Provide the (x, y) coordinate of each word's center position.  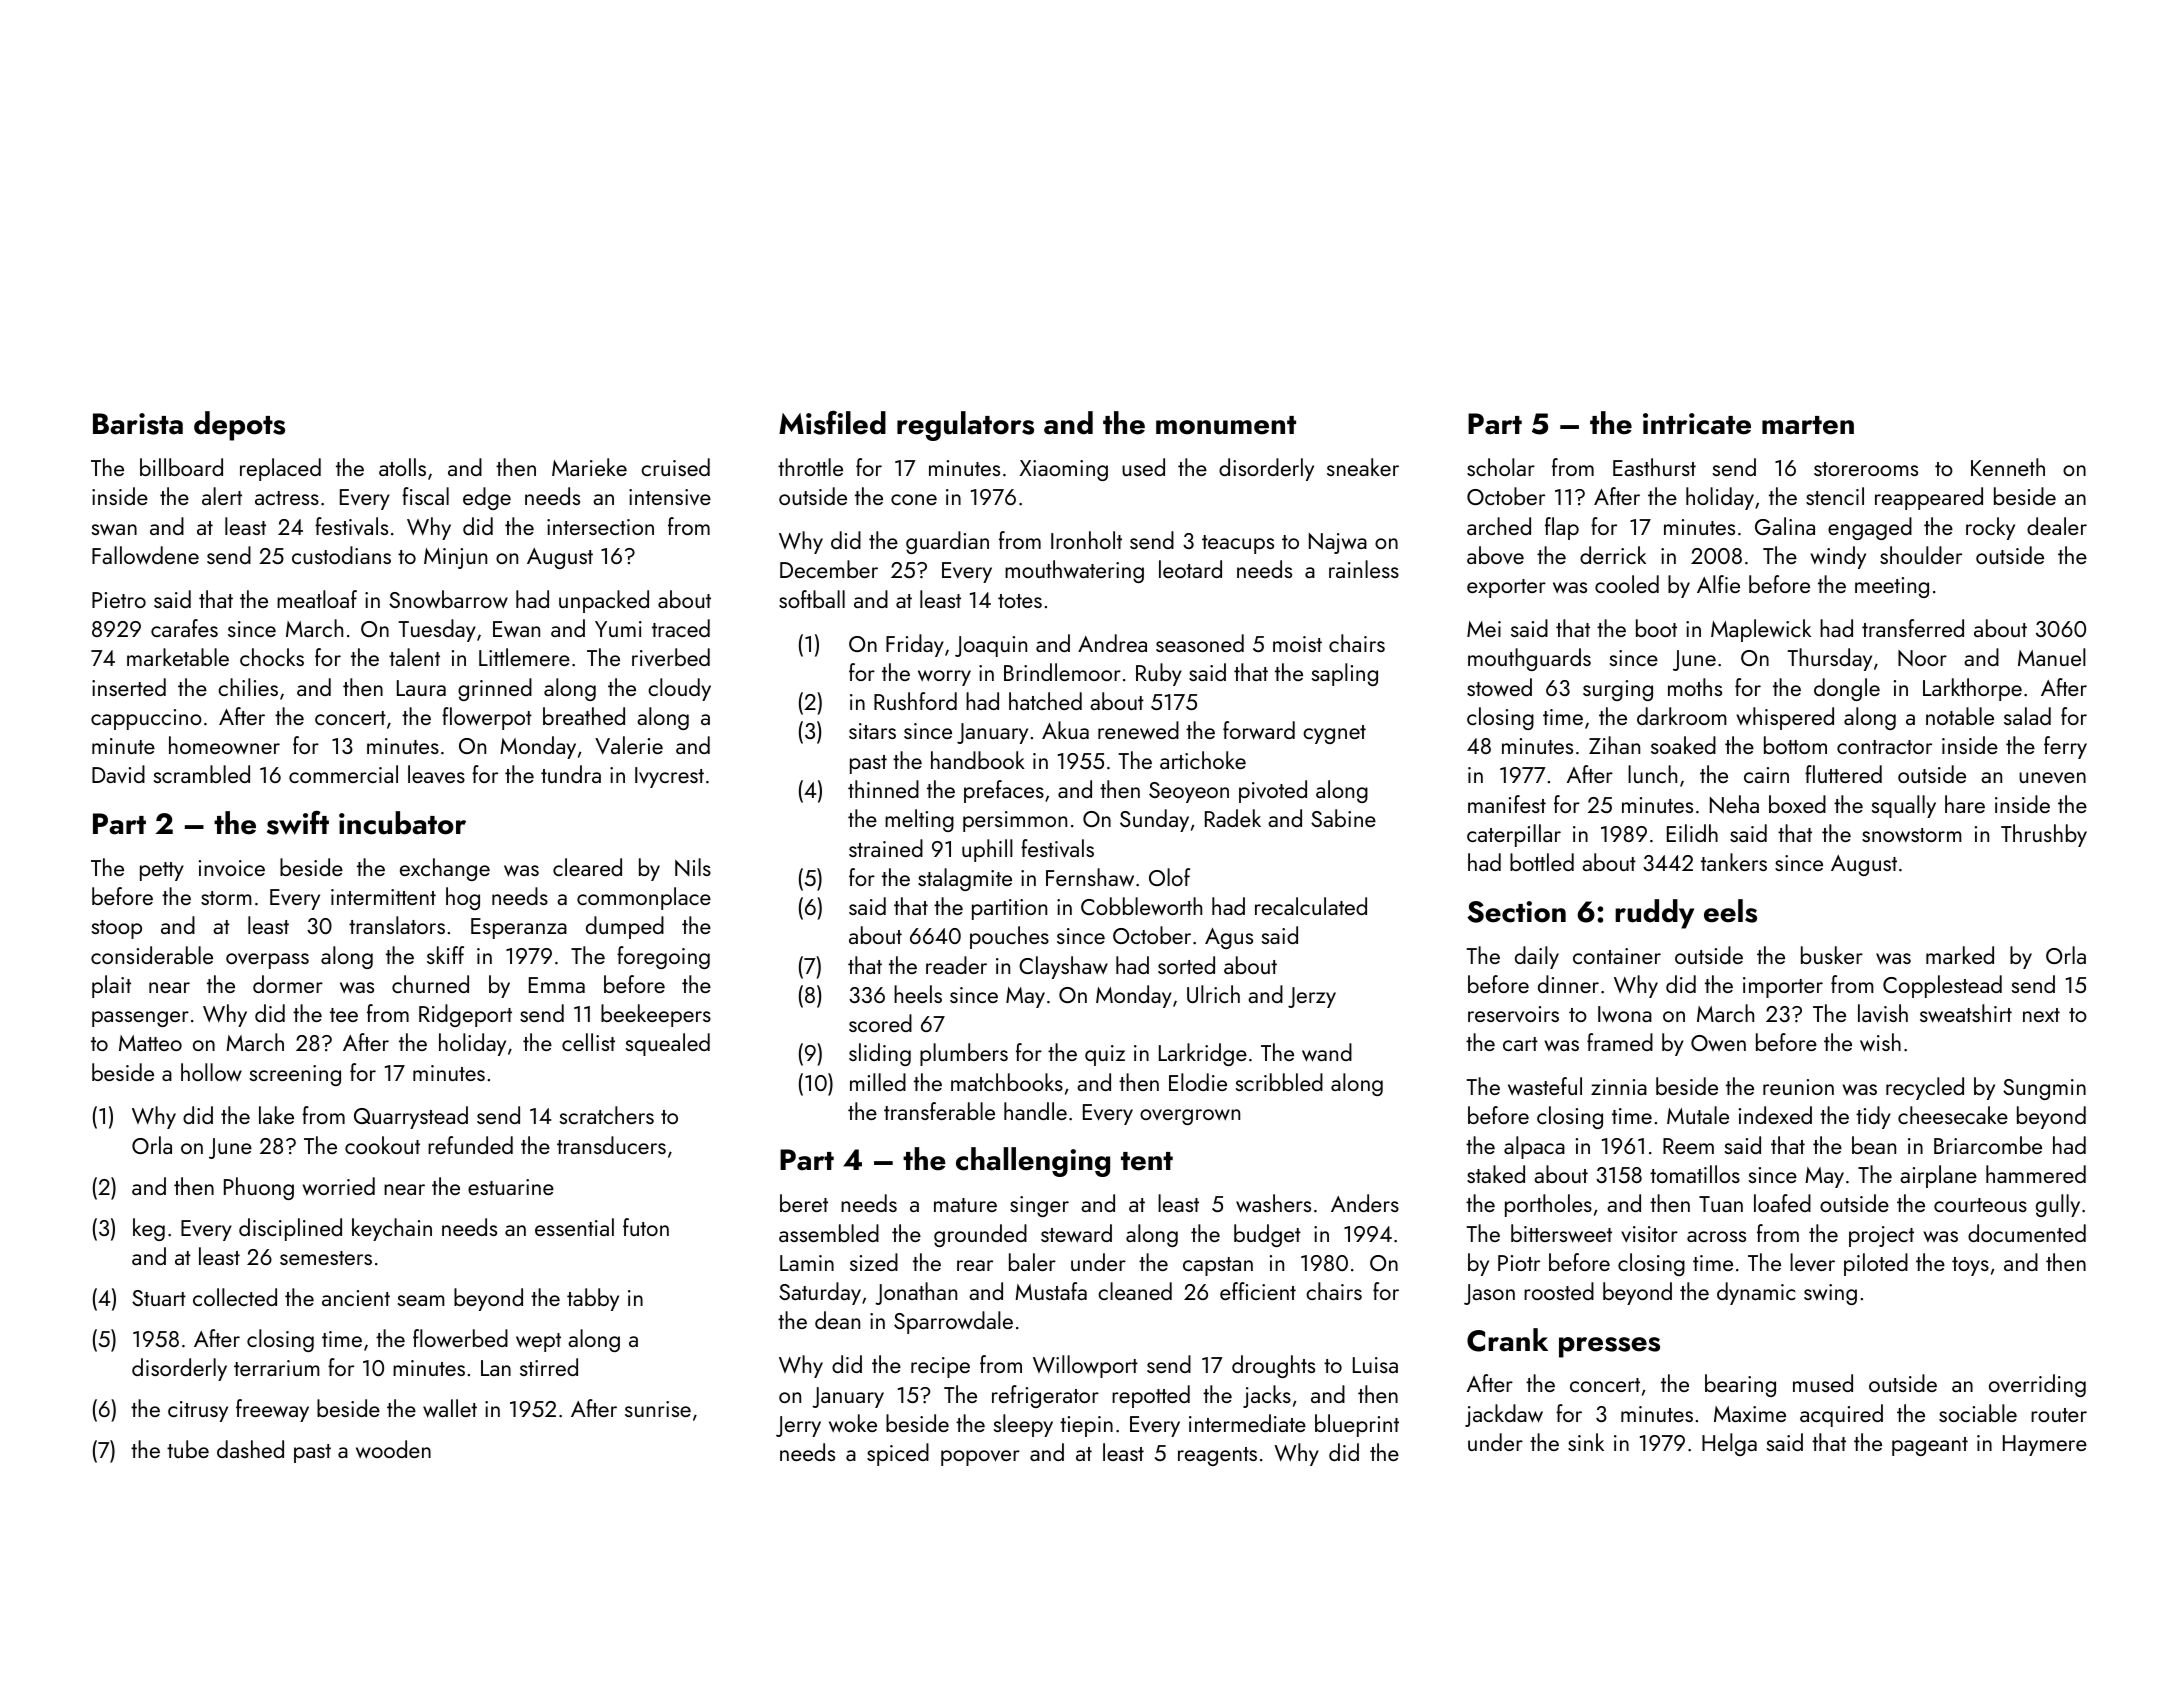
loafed (1782, 1203)
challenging (1033, 1162)
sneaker (1363, 467)
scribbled (1279, 1082)
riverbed (671, 657)
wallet (450, 1408)
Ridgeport (465, 1015)
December (829, 569)
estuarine (511, 1187)
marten (1808, 425)
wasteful (1545, 1086)
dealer (2057, 526)
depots (239, 426)
